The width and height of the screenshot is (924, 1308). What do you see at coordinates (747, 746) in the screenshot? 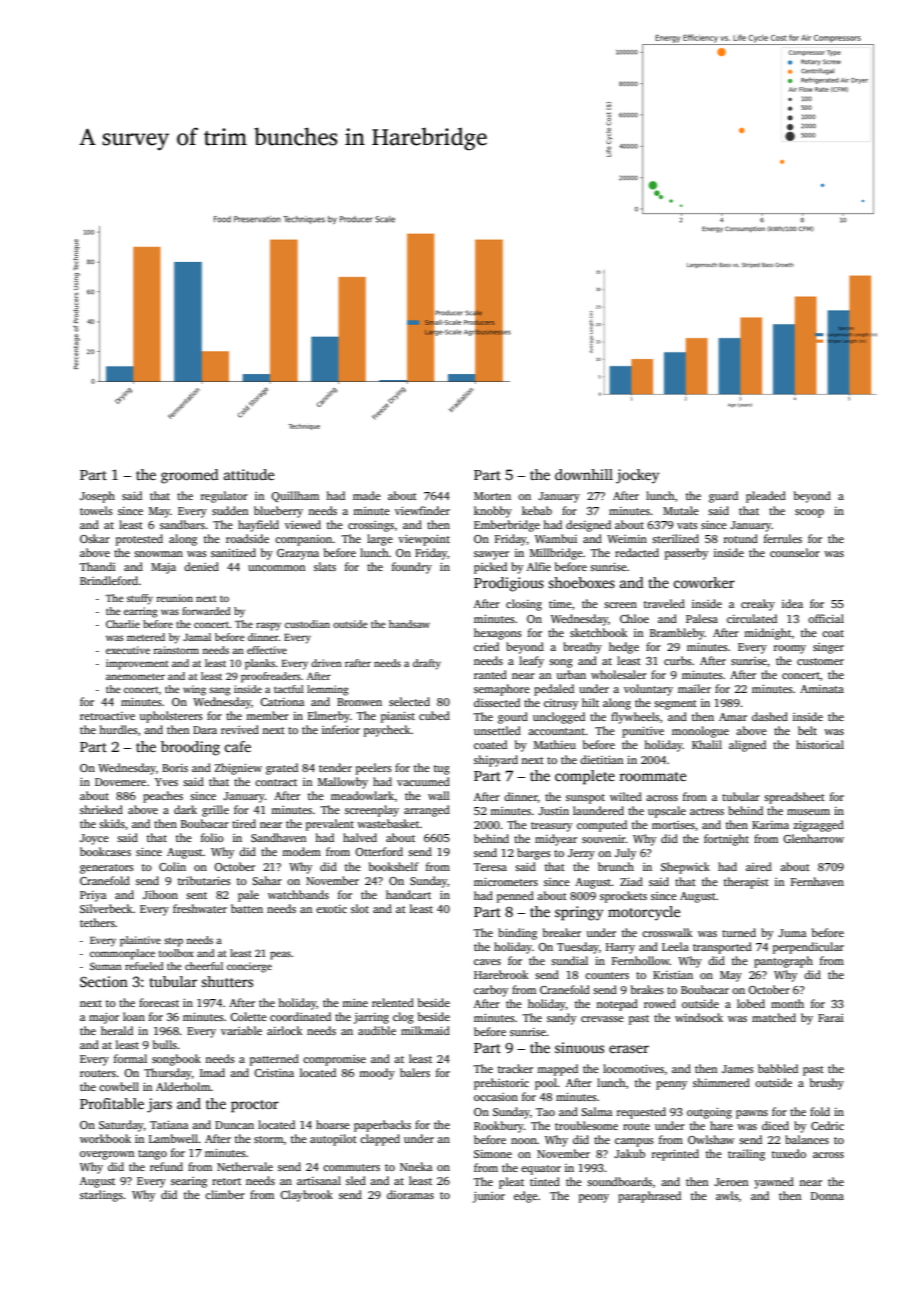
I see `aligned` at bounding box center [747, 746].
